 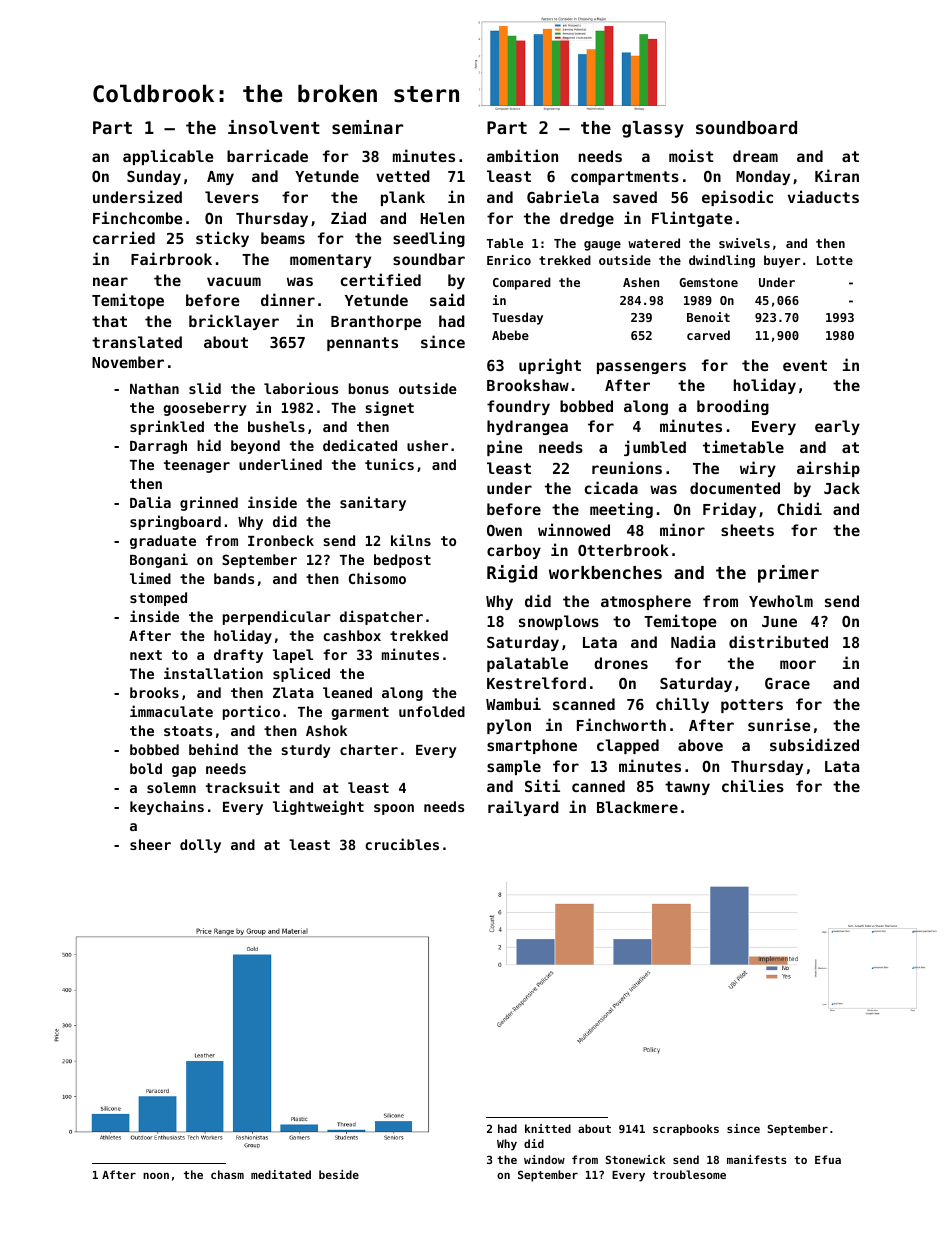 What do you see at coordinates (653, 129) in the screenshot?
I see `glassy` at bounding box center [653, 129].
